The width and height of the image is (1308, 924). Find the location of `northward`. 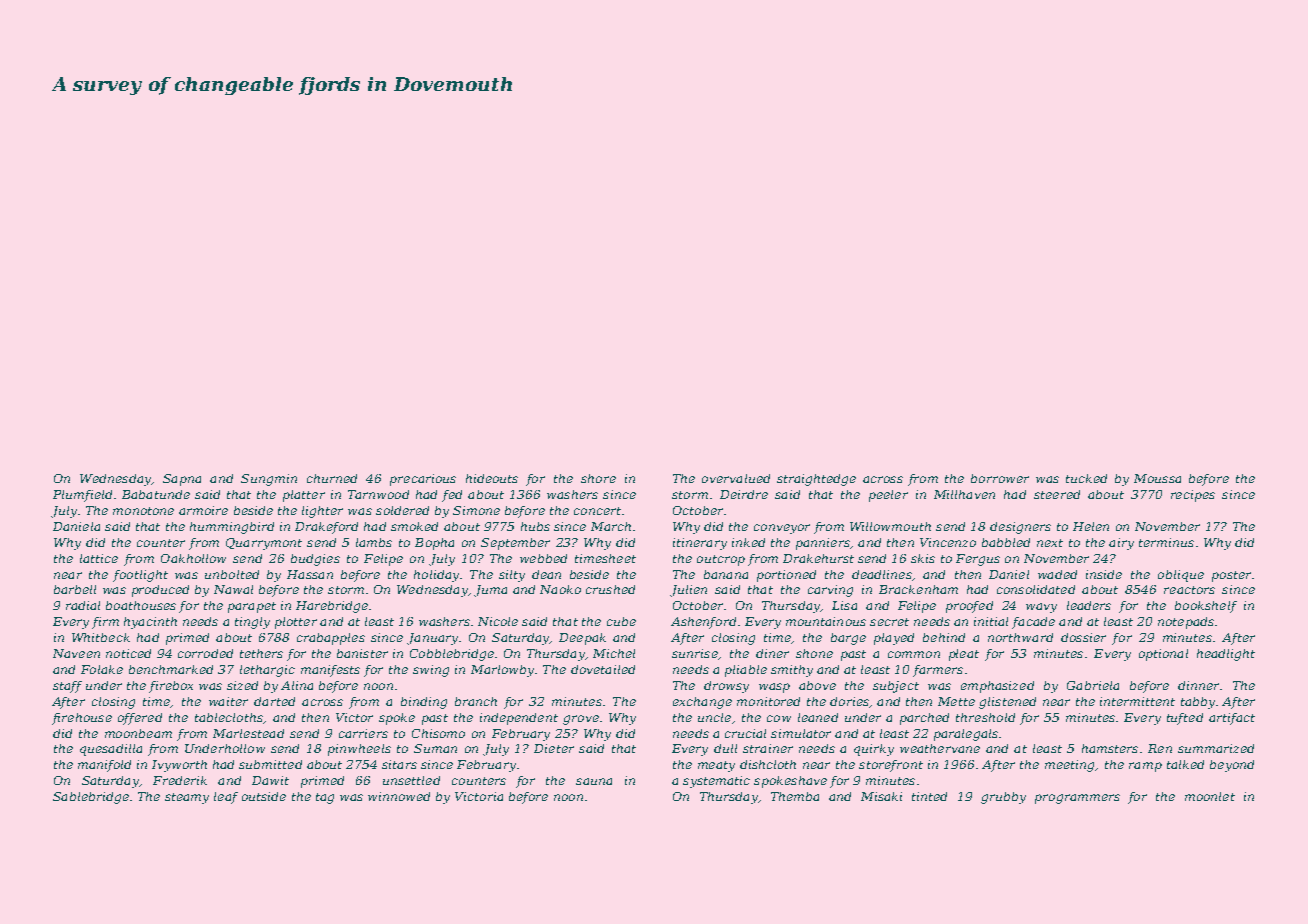

northward is located at coordinates (1020, 637).
